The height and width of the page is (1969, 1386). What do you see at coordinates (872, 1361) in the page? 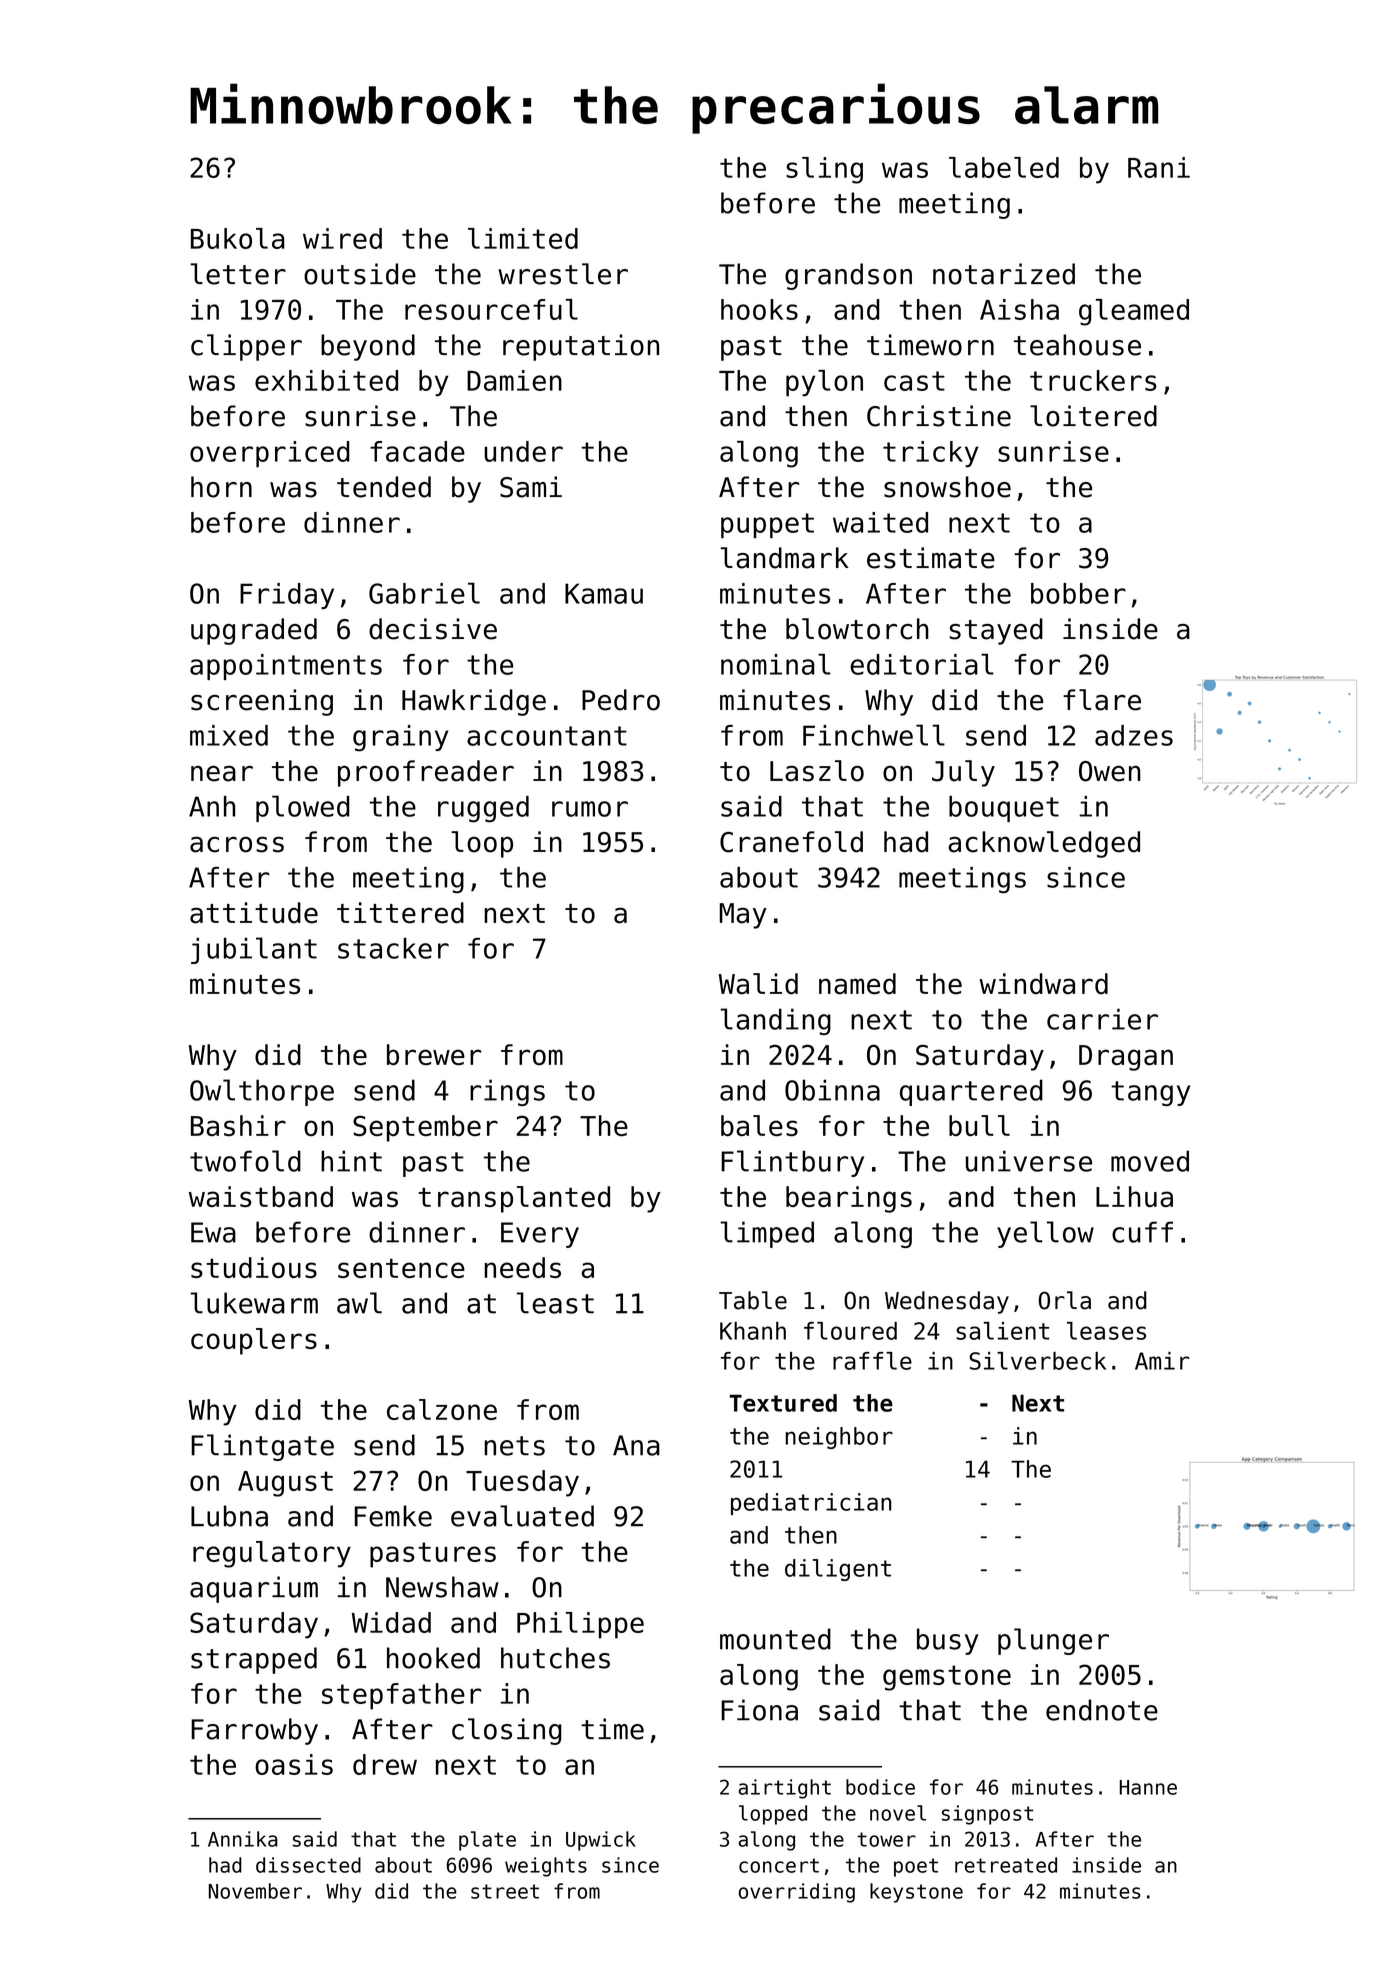
I see `raffle` at bounding box center [872, 1361].
